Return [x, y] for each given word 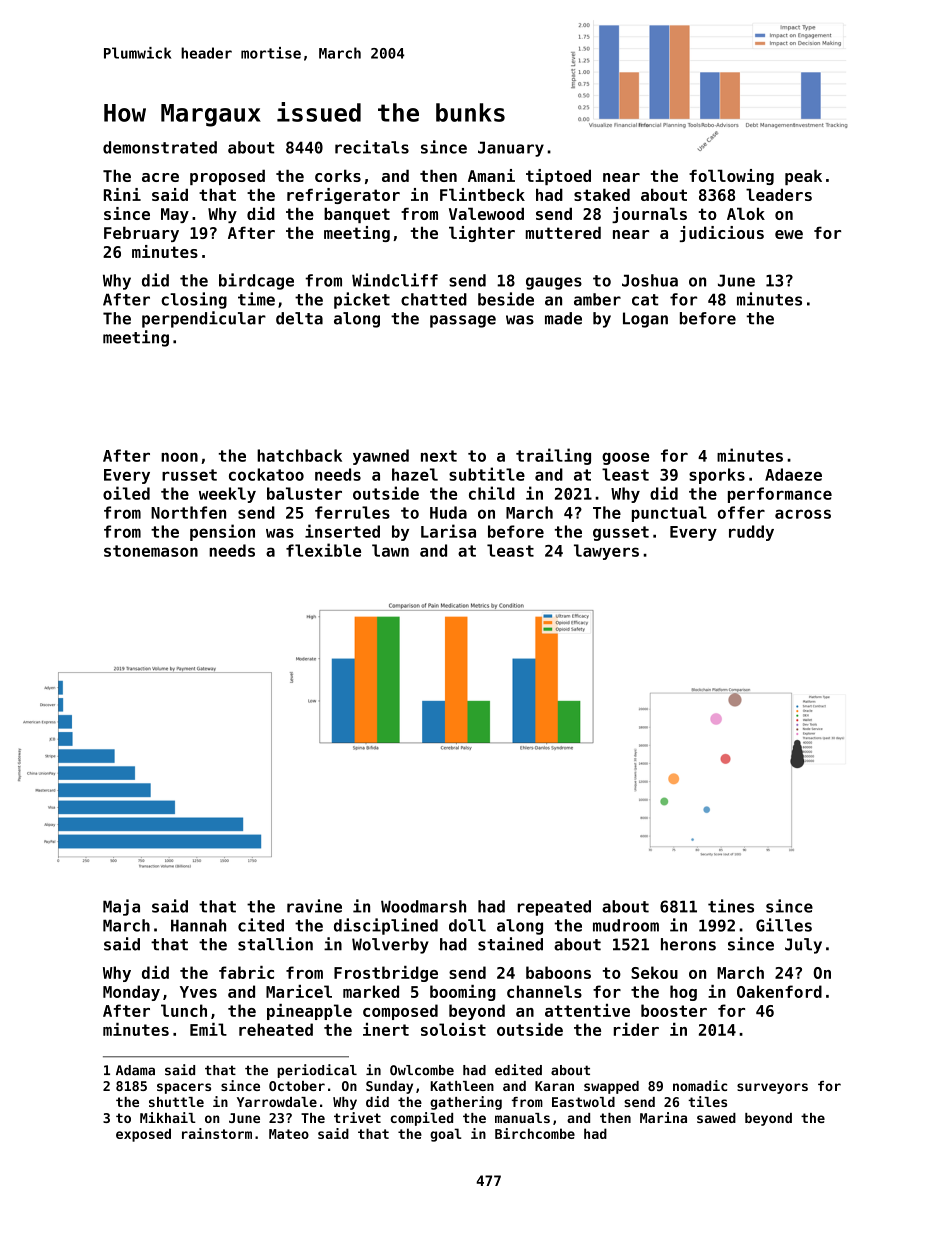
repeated [554, 908]
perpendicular [204, 319]
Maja [121, 907]
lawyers [606, 552]
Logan [645, 320]
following [731, 177]
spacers [184, 1088]
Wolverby [390, 946]
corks [338, 175]
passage [463, 321]
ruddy [751, 533]
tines [731, 906]
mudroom [626, 925]
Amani [491, 175]
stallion [275, 944]
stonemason [151, 551]
